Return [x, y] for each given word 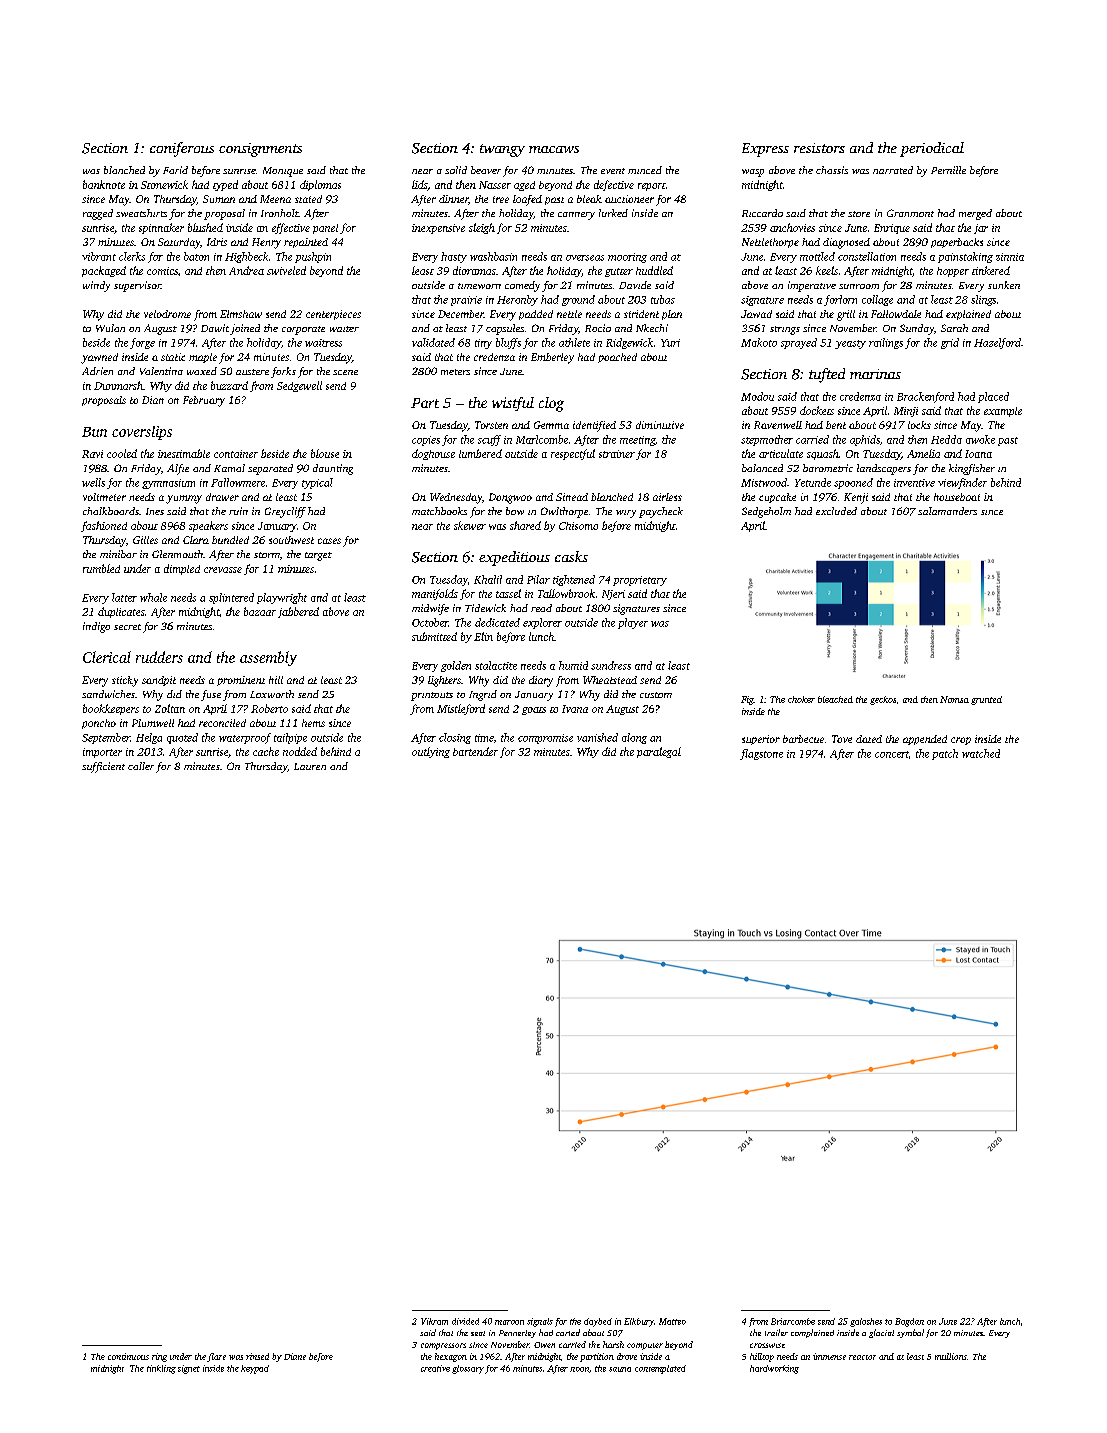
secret [127, 627]
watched [981, 753]
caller [141, 766]
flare [216, 1357]
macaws [554, 149]
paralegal [659, 752]
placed [993, 397]
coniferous [182, 149]
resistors [819, 148]
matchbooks [439, 511]
